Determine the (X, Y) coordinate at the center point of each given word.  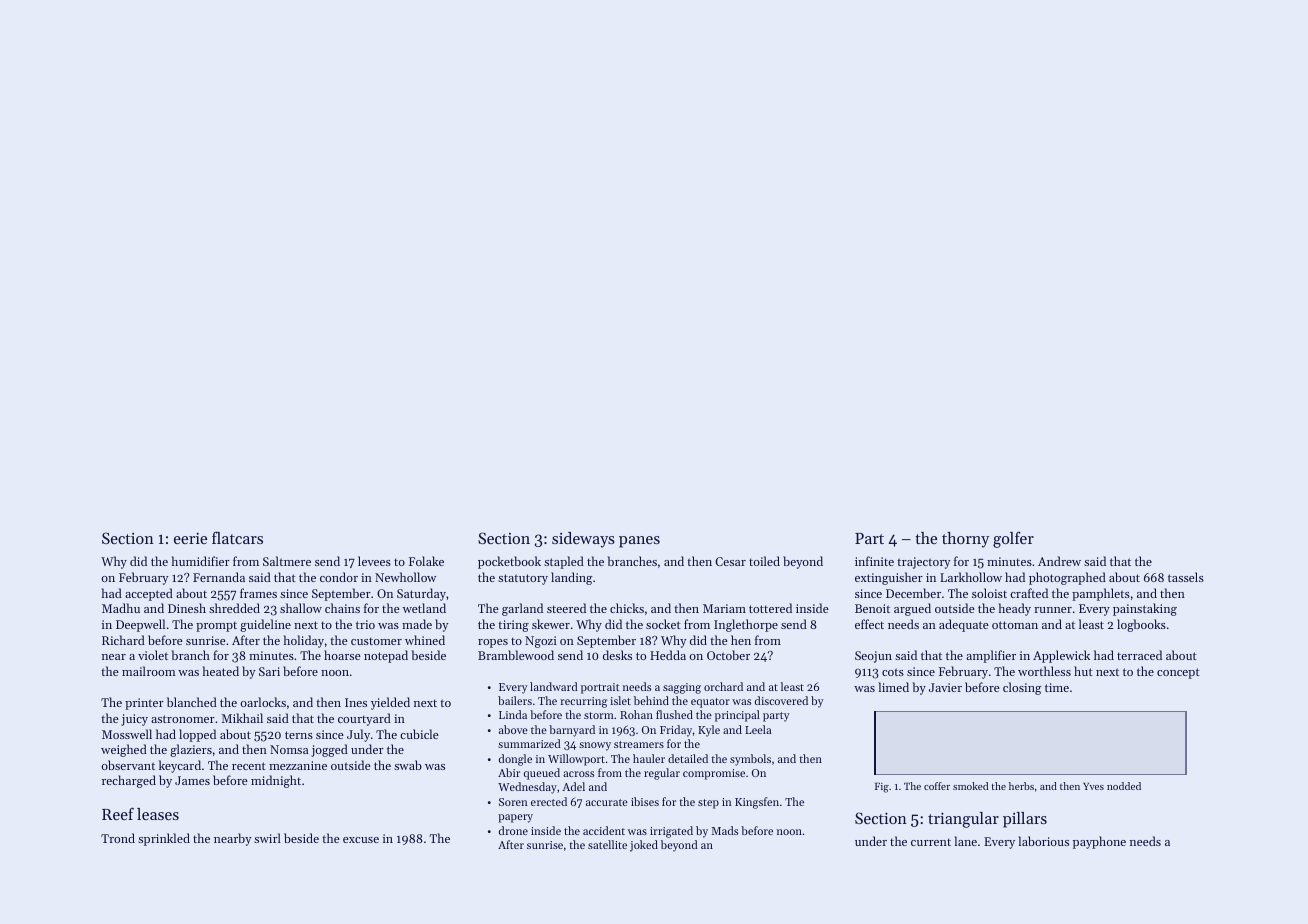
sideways (583, 540)
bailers (515, 700)
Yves (1093, 786)
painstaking (1145, 609)
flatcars (237, 537)
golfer (1013, 539)
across (578, 774)
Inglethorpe (746, 625)
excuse (361, 840)
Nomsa (289, 749)
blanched (192, 702)
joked (644, 846)
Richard (123, 640)
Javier (945, 687)
